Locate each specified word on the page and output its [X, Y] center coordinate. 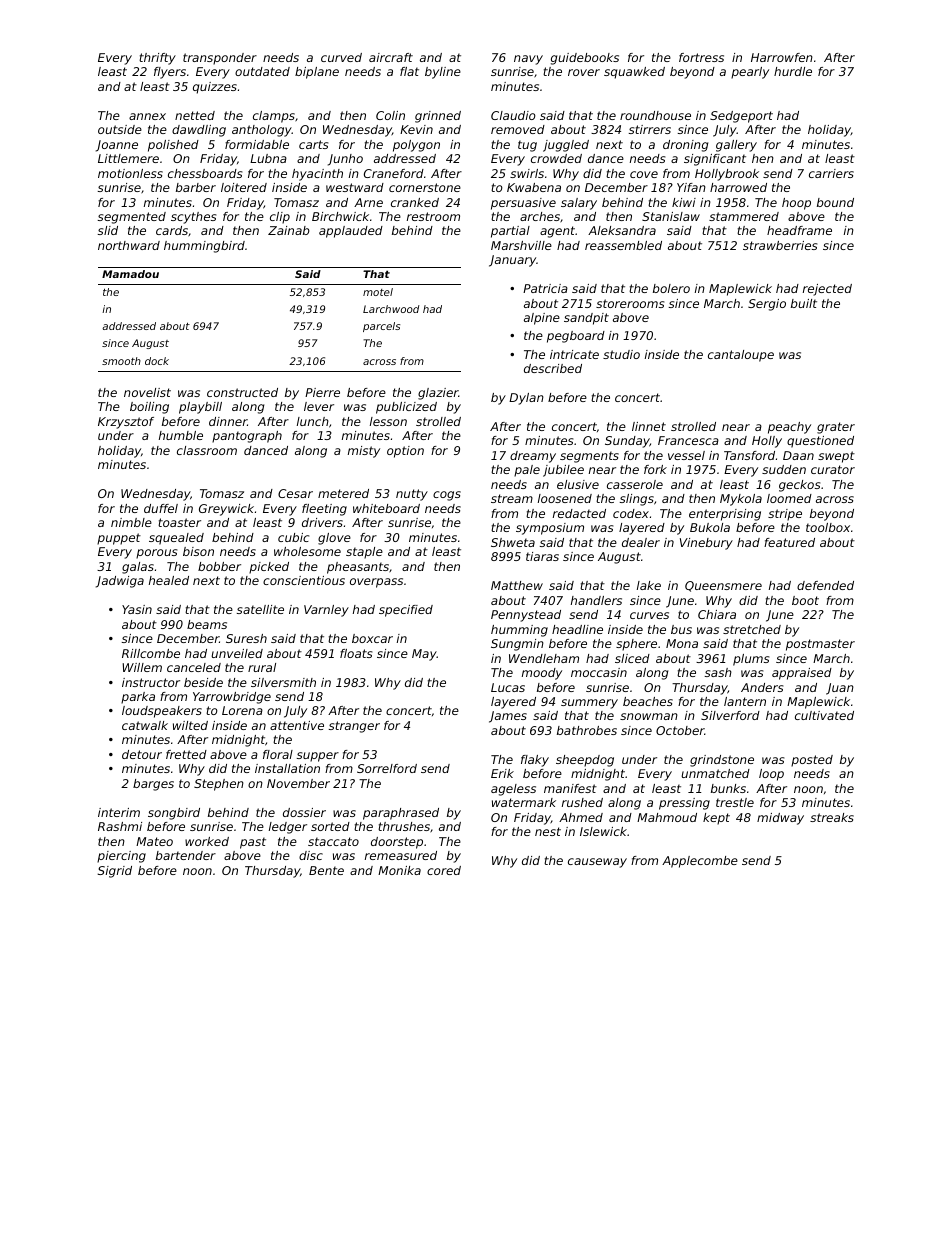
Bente [326, 870]
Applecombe [700, 862]
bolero [671, 288]
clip [280, 218]
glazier [438, 394]
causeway [597, 863]
